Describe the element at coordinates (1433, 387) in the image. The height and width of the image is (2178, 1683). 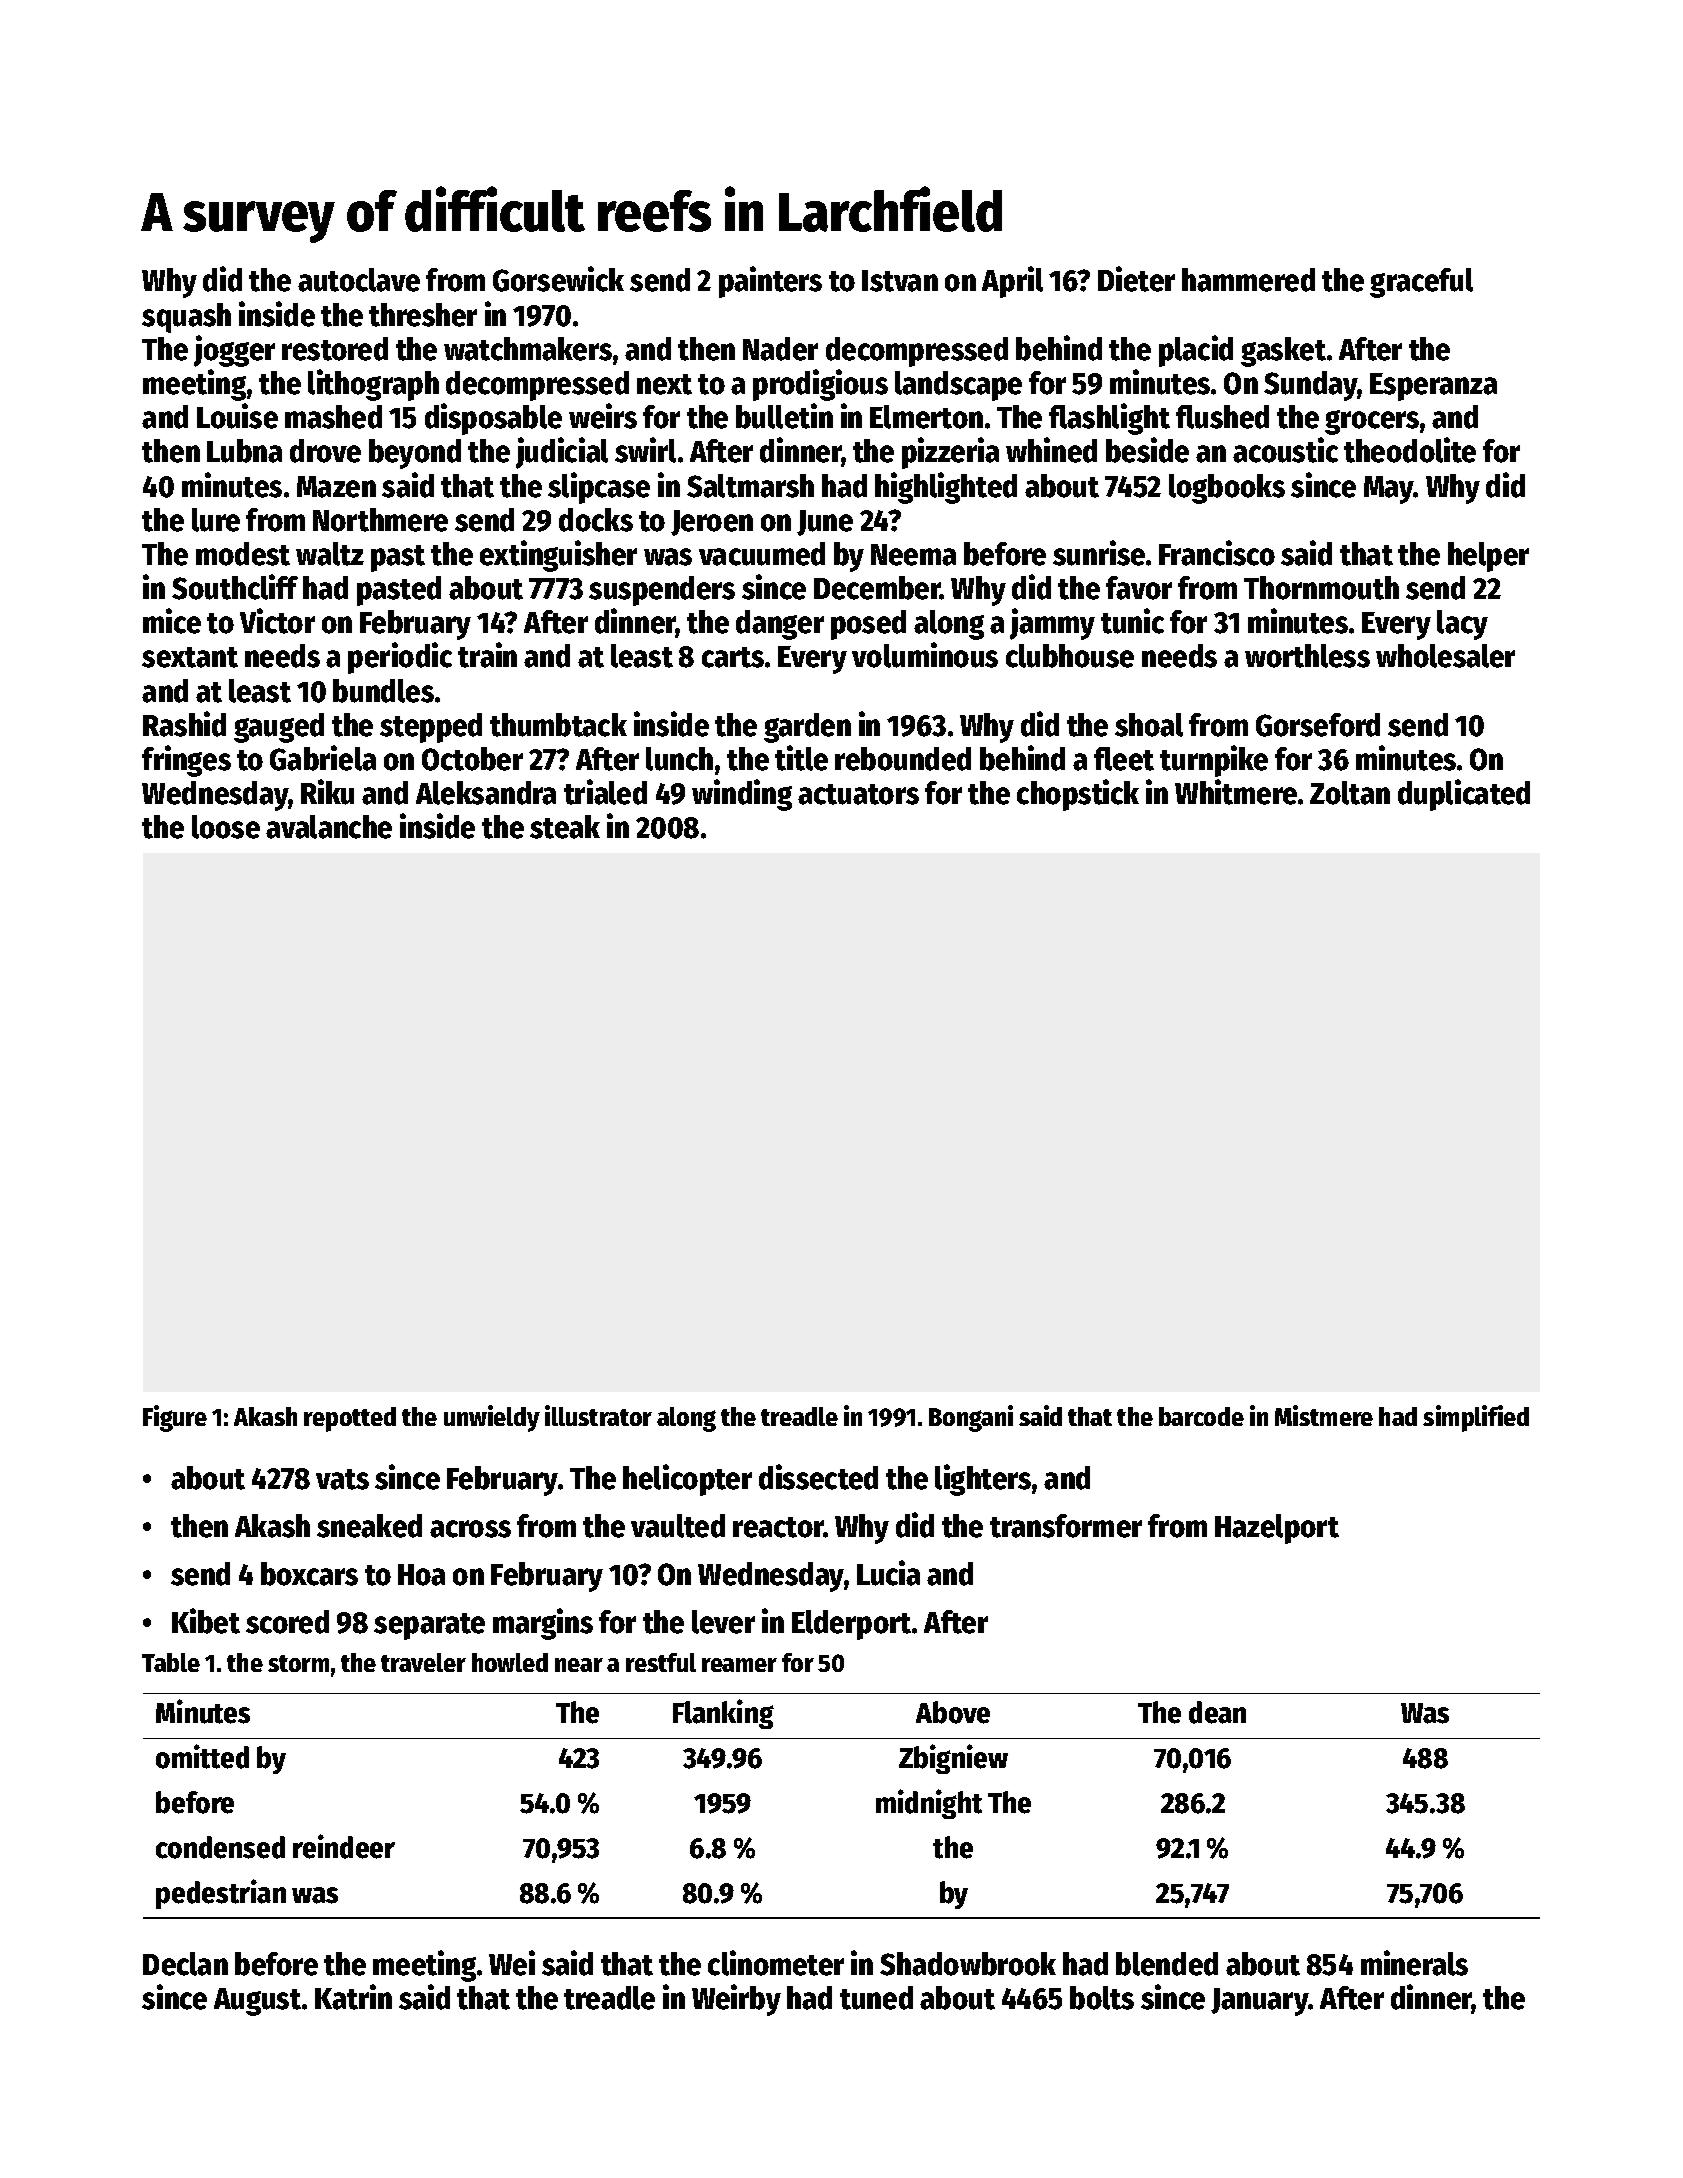
I see `Esperanza` at that location.
